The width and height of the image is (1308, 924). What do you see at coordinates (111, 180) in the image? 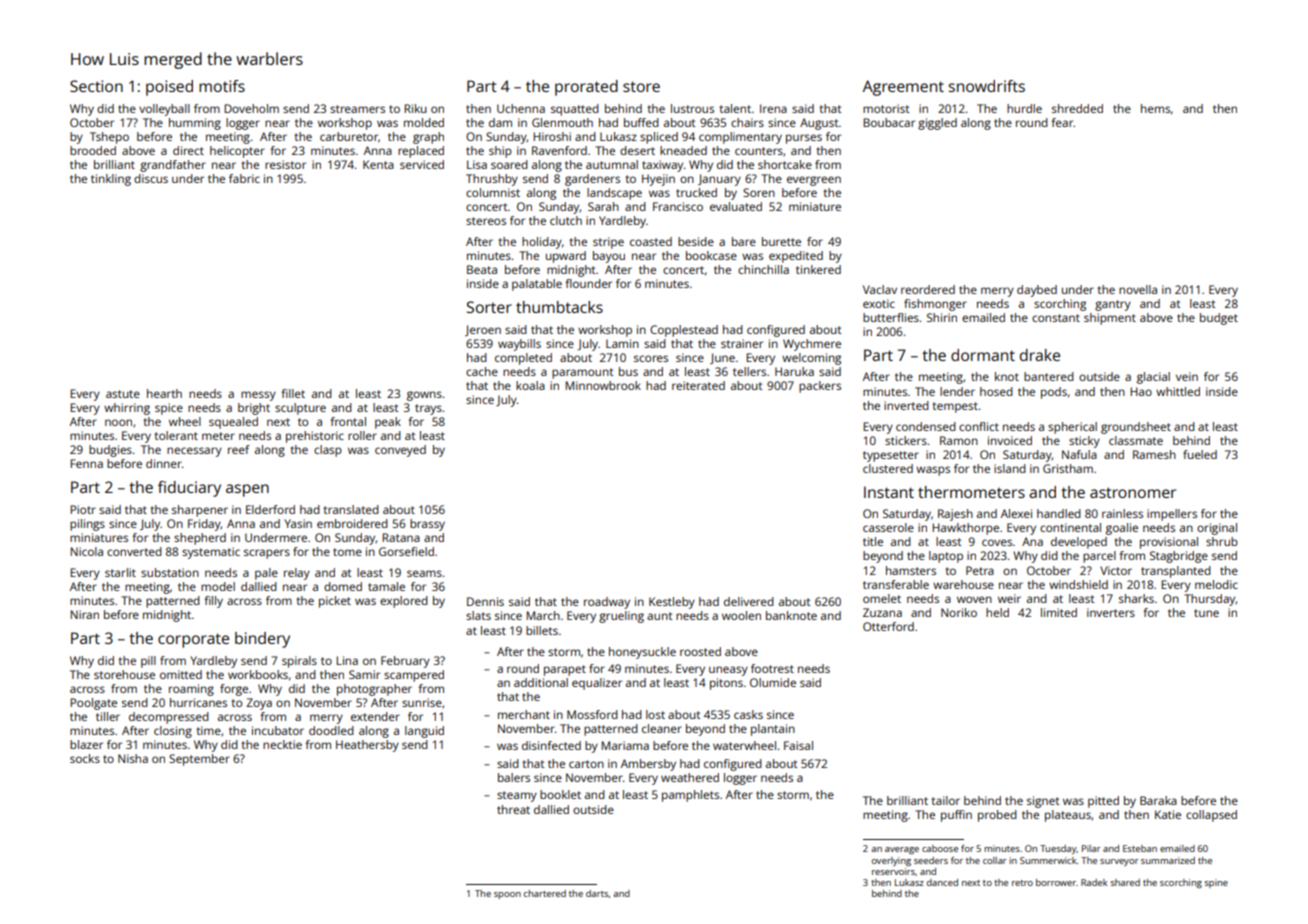
I see `tinkling` at bounding box center [111, 180].
